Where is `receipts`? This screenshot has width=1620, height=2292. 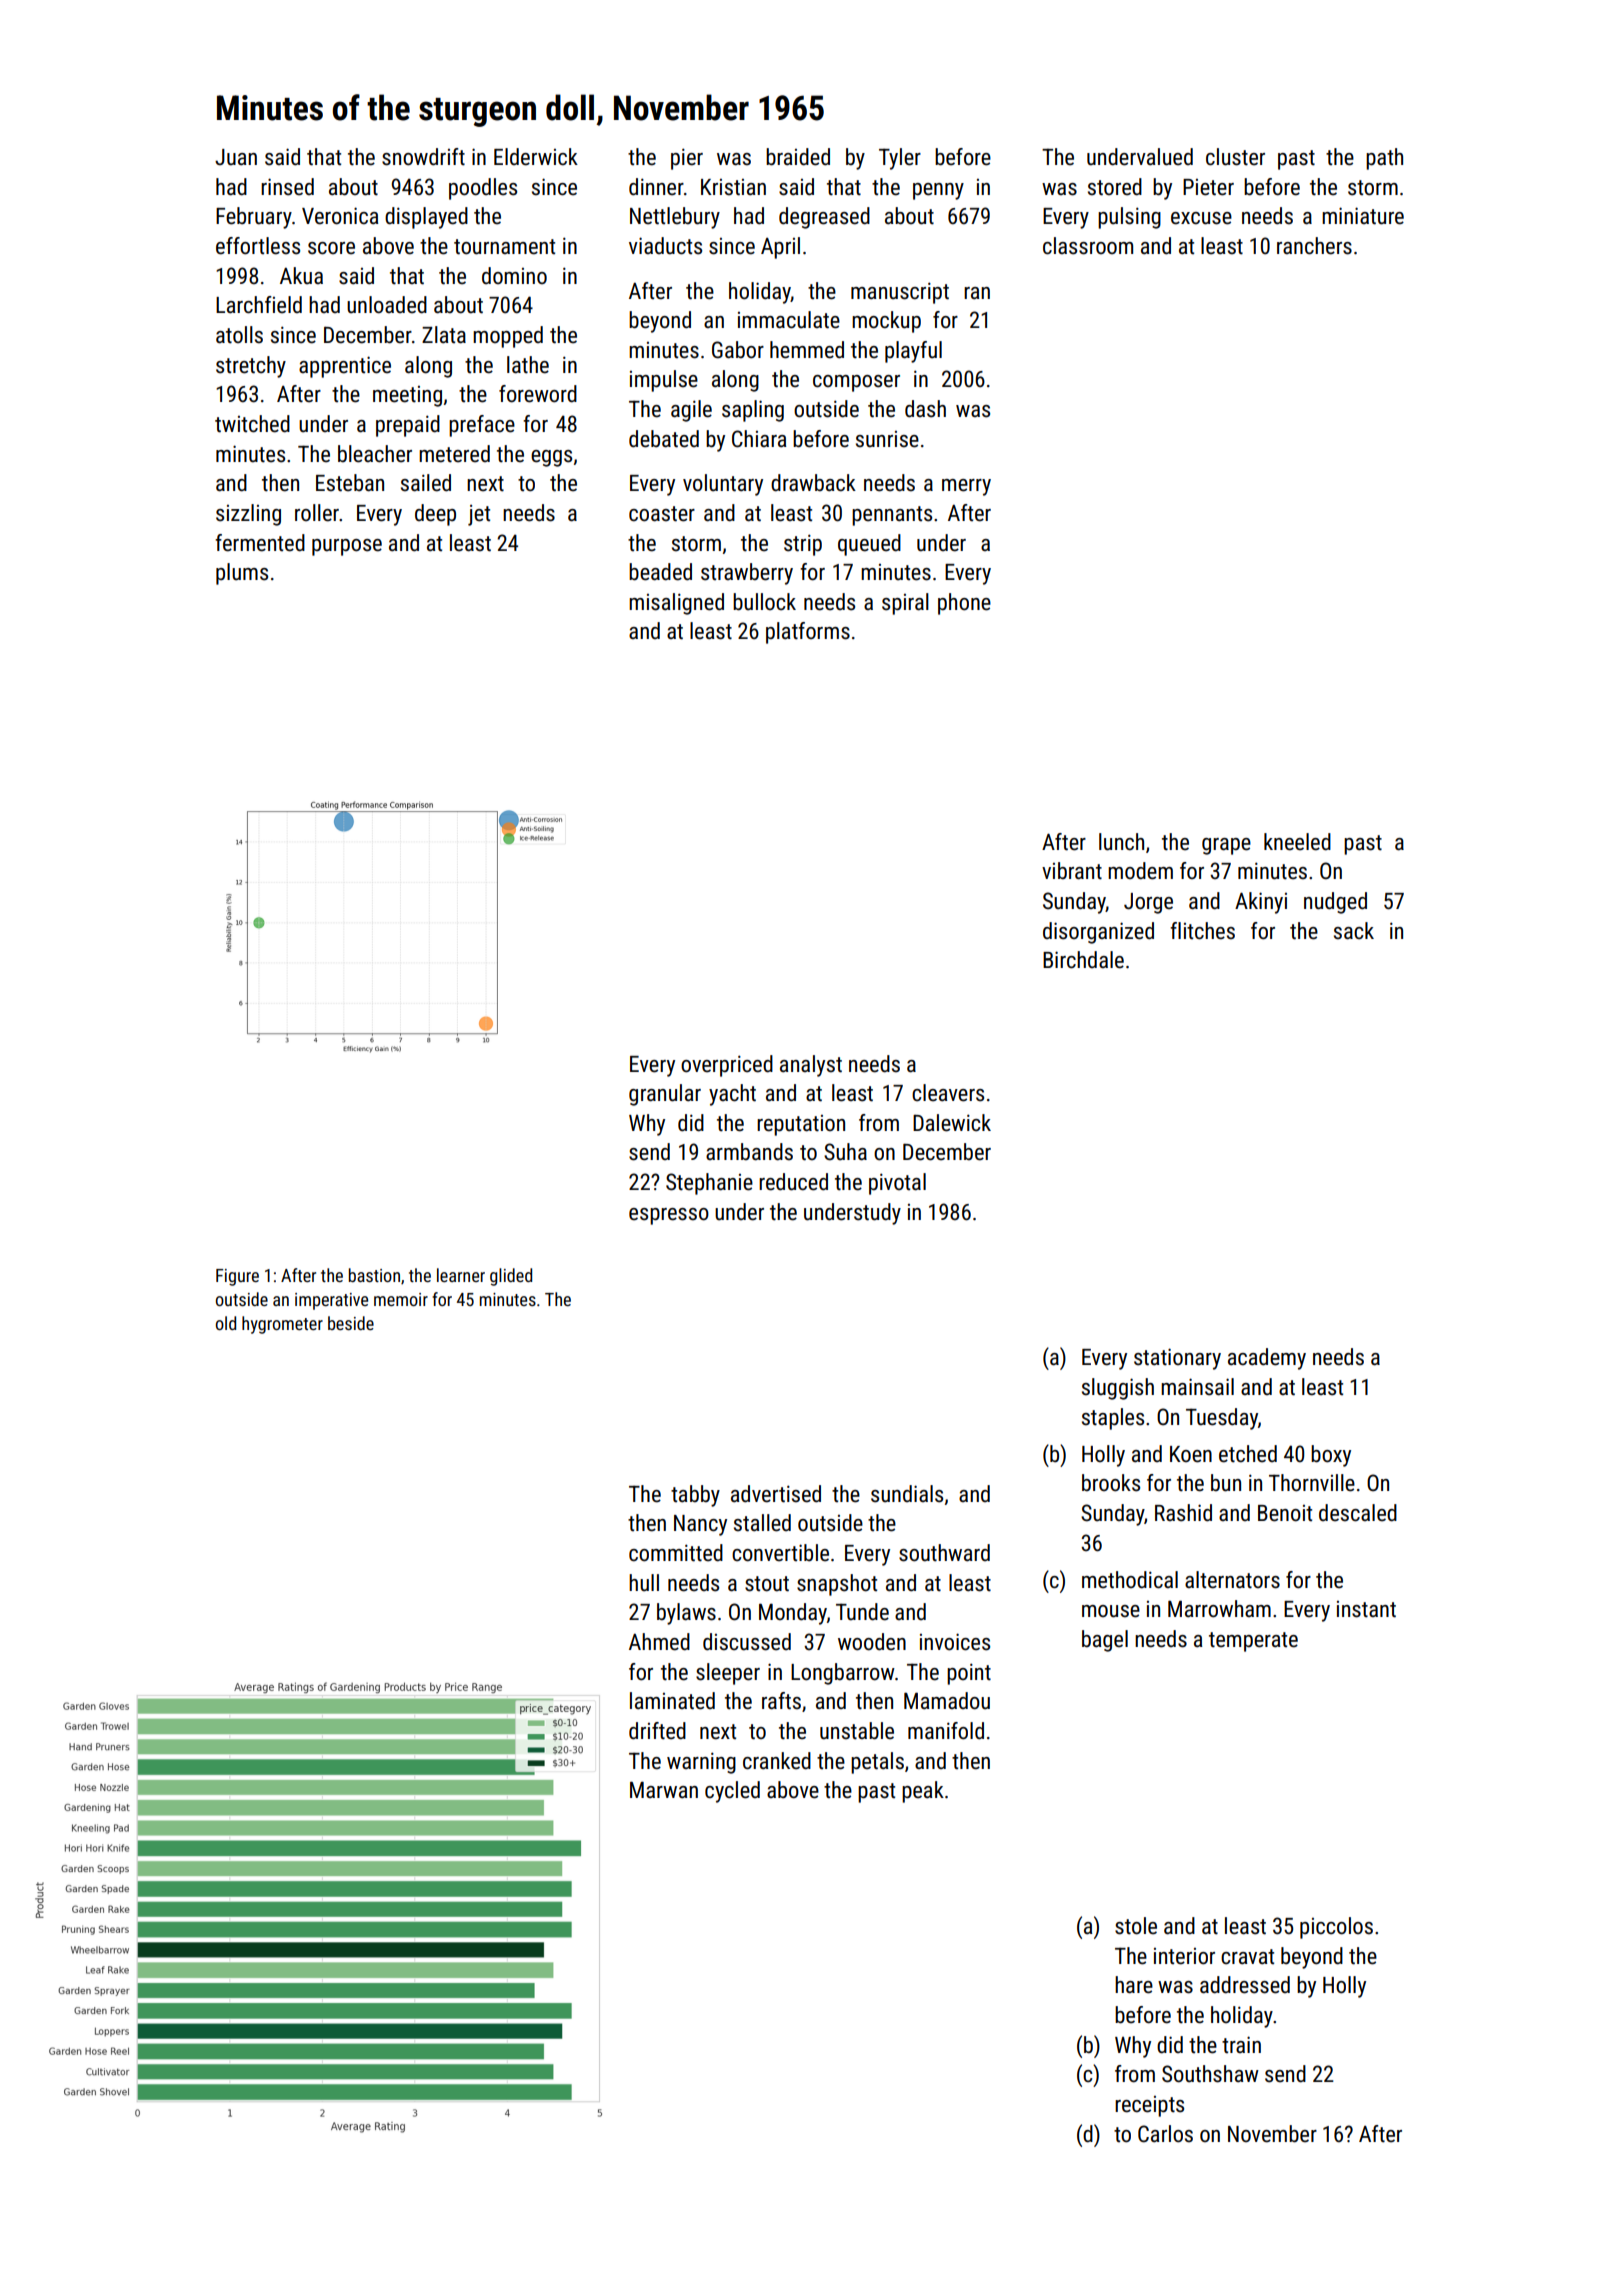
receipts is located at coordinates (1149, 2106).
